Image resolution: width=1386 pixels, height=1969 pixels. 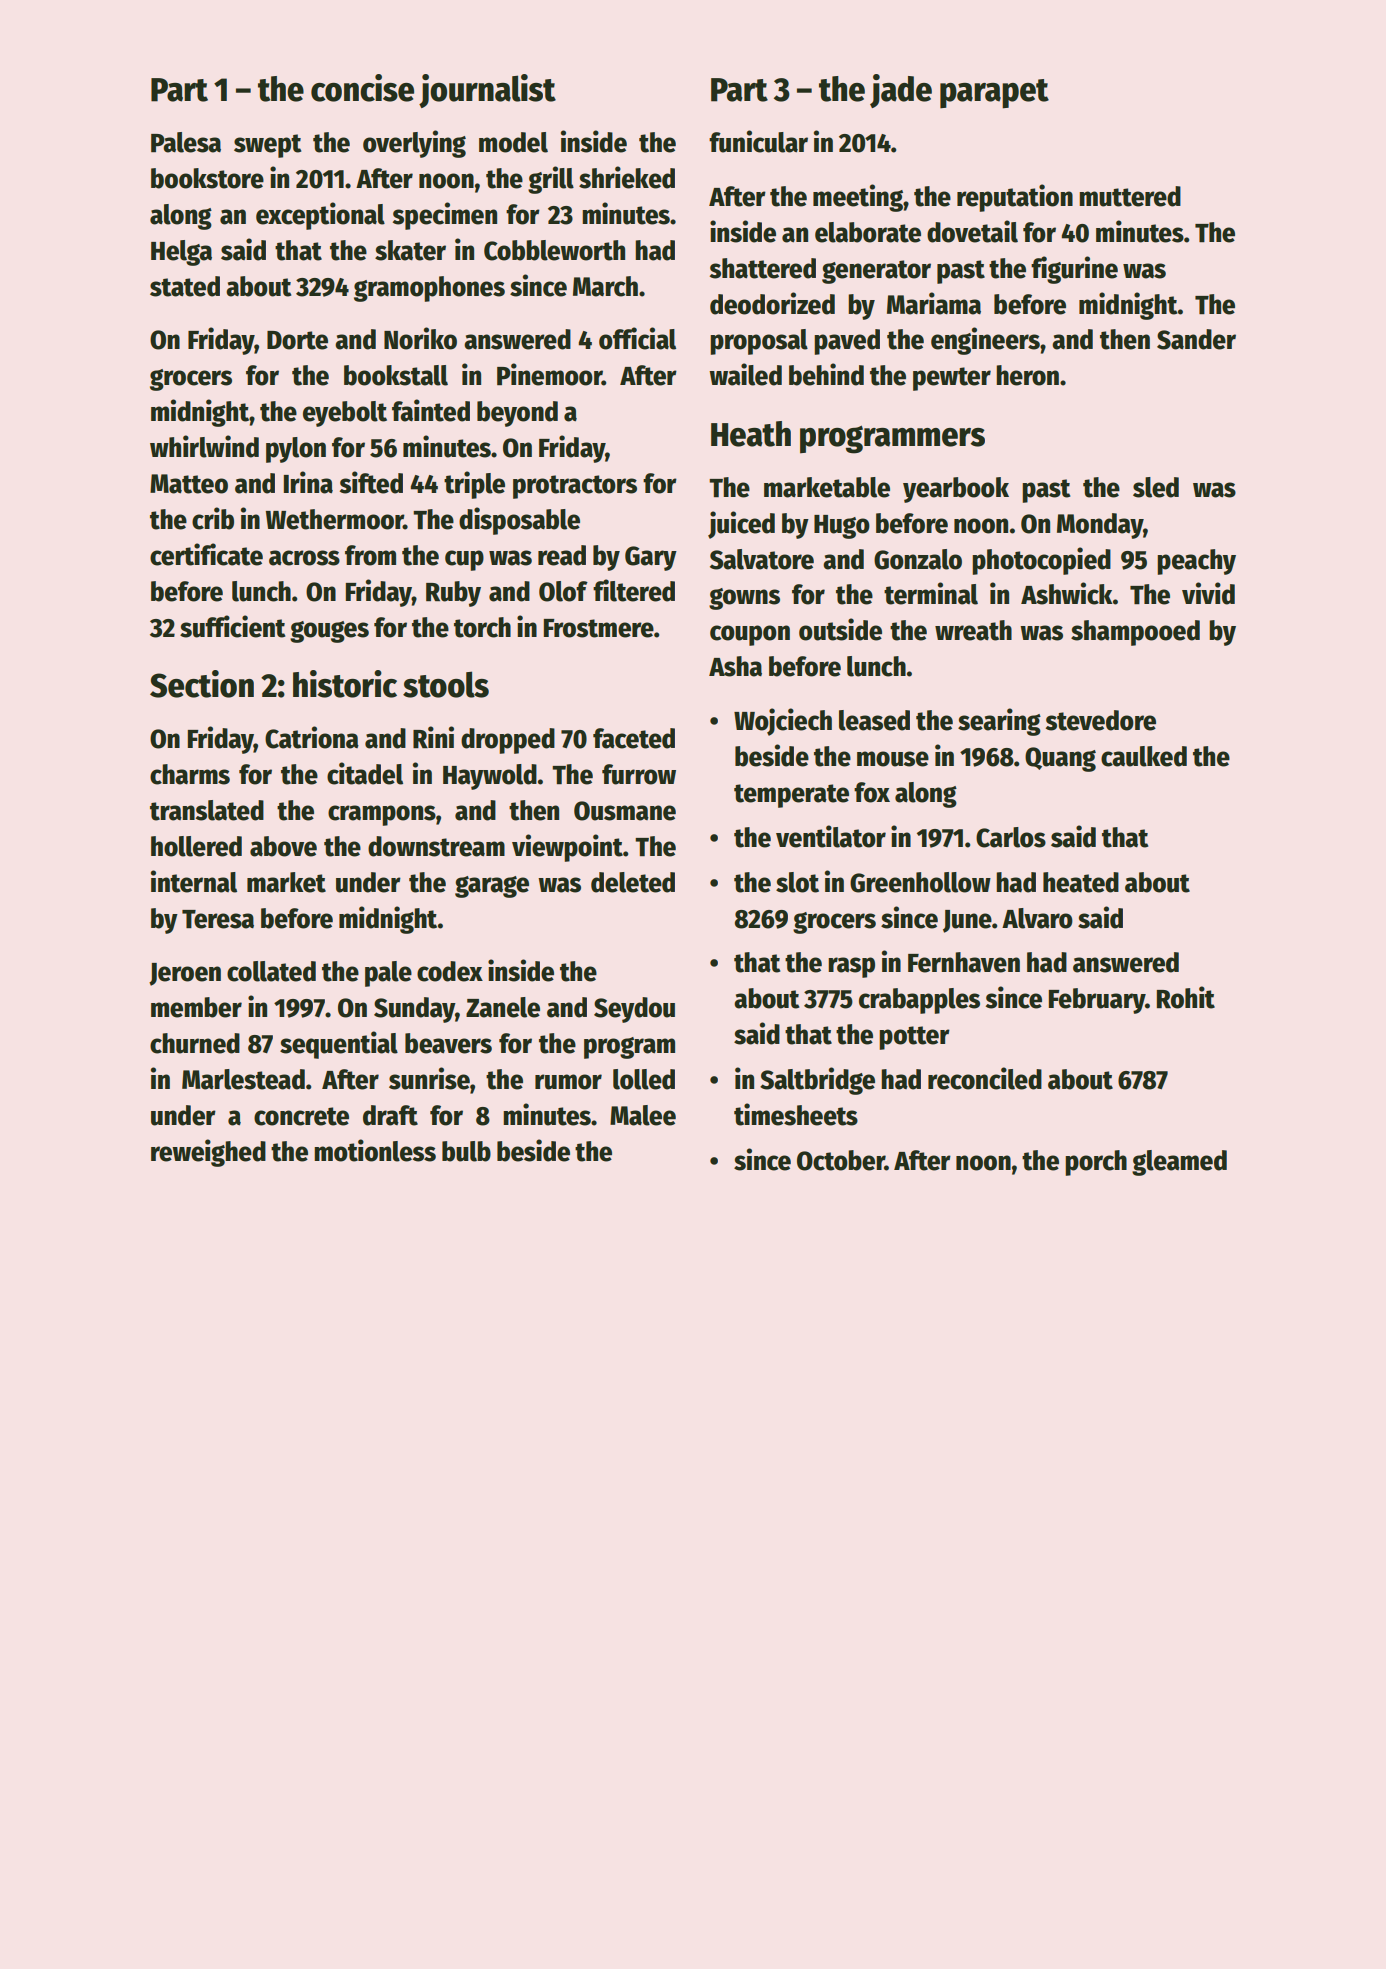 What do you see at coordinates (1081, 882) in the screenshot?
I see `heated` at bounding box center [1081, 882].
